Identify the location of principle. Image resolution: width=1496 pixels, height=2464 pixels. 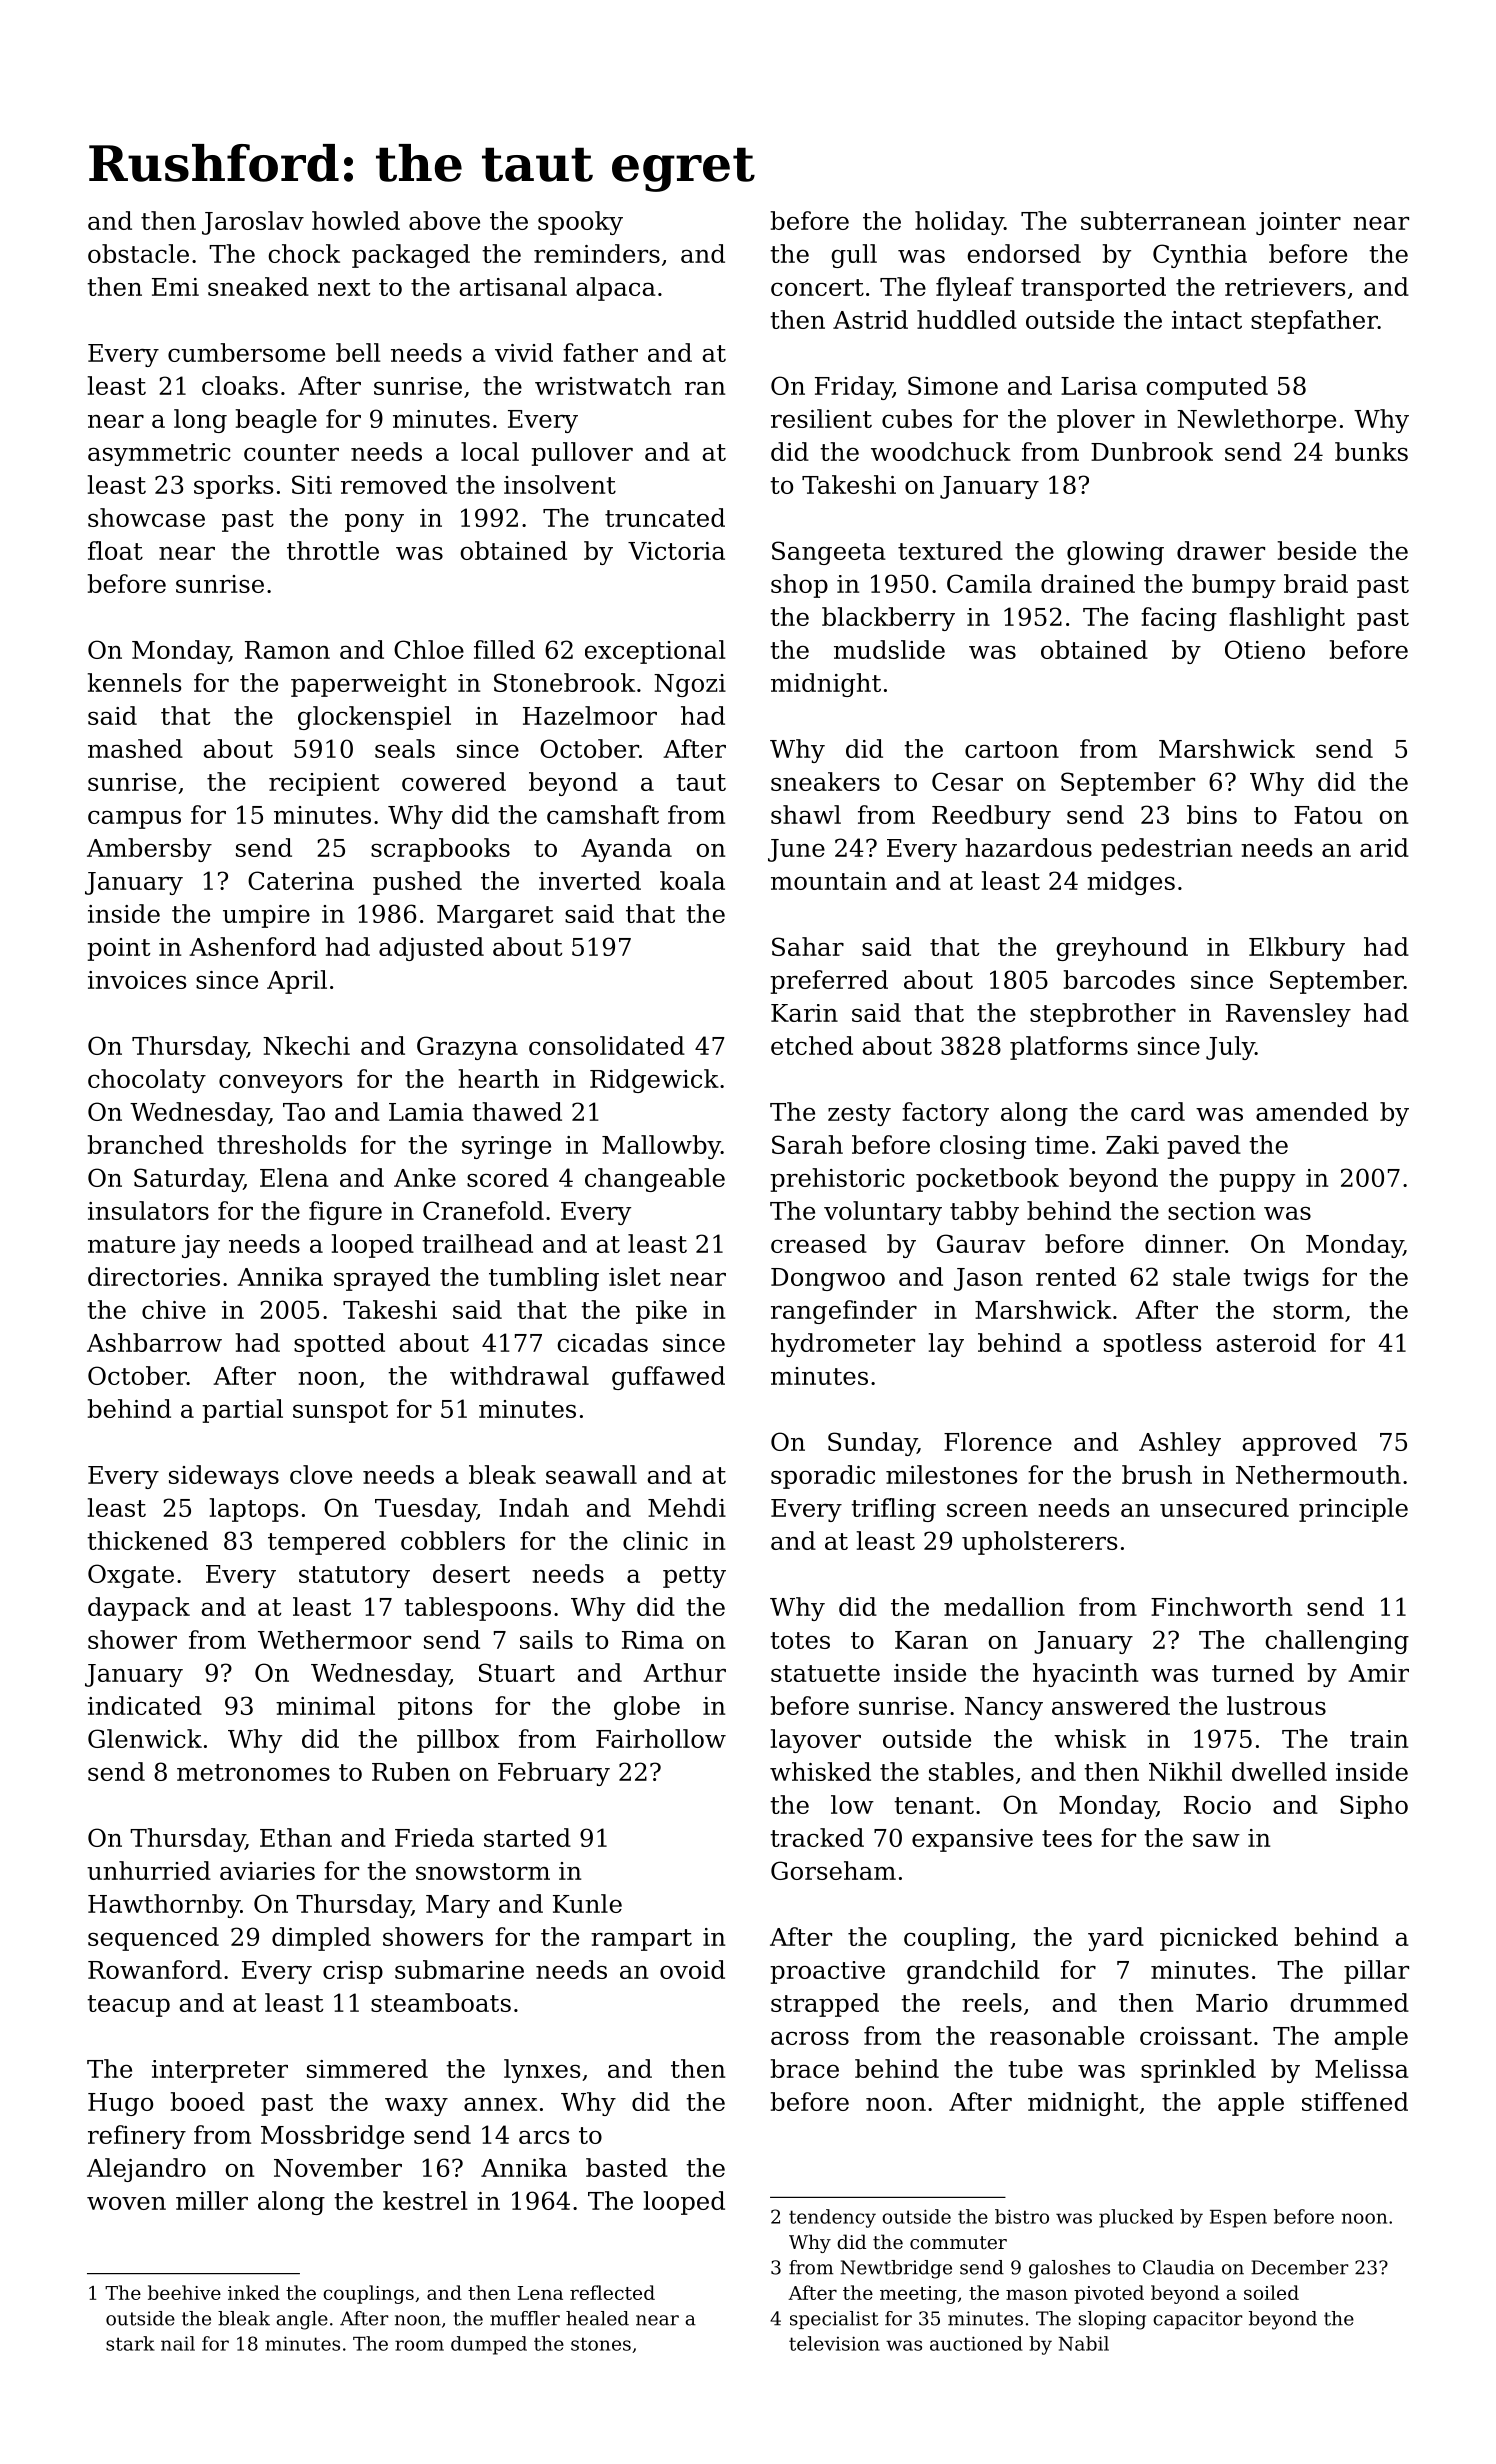
(1353, 1510).
